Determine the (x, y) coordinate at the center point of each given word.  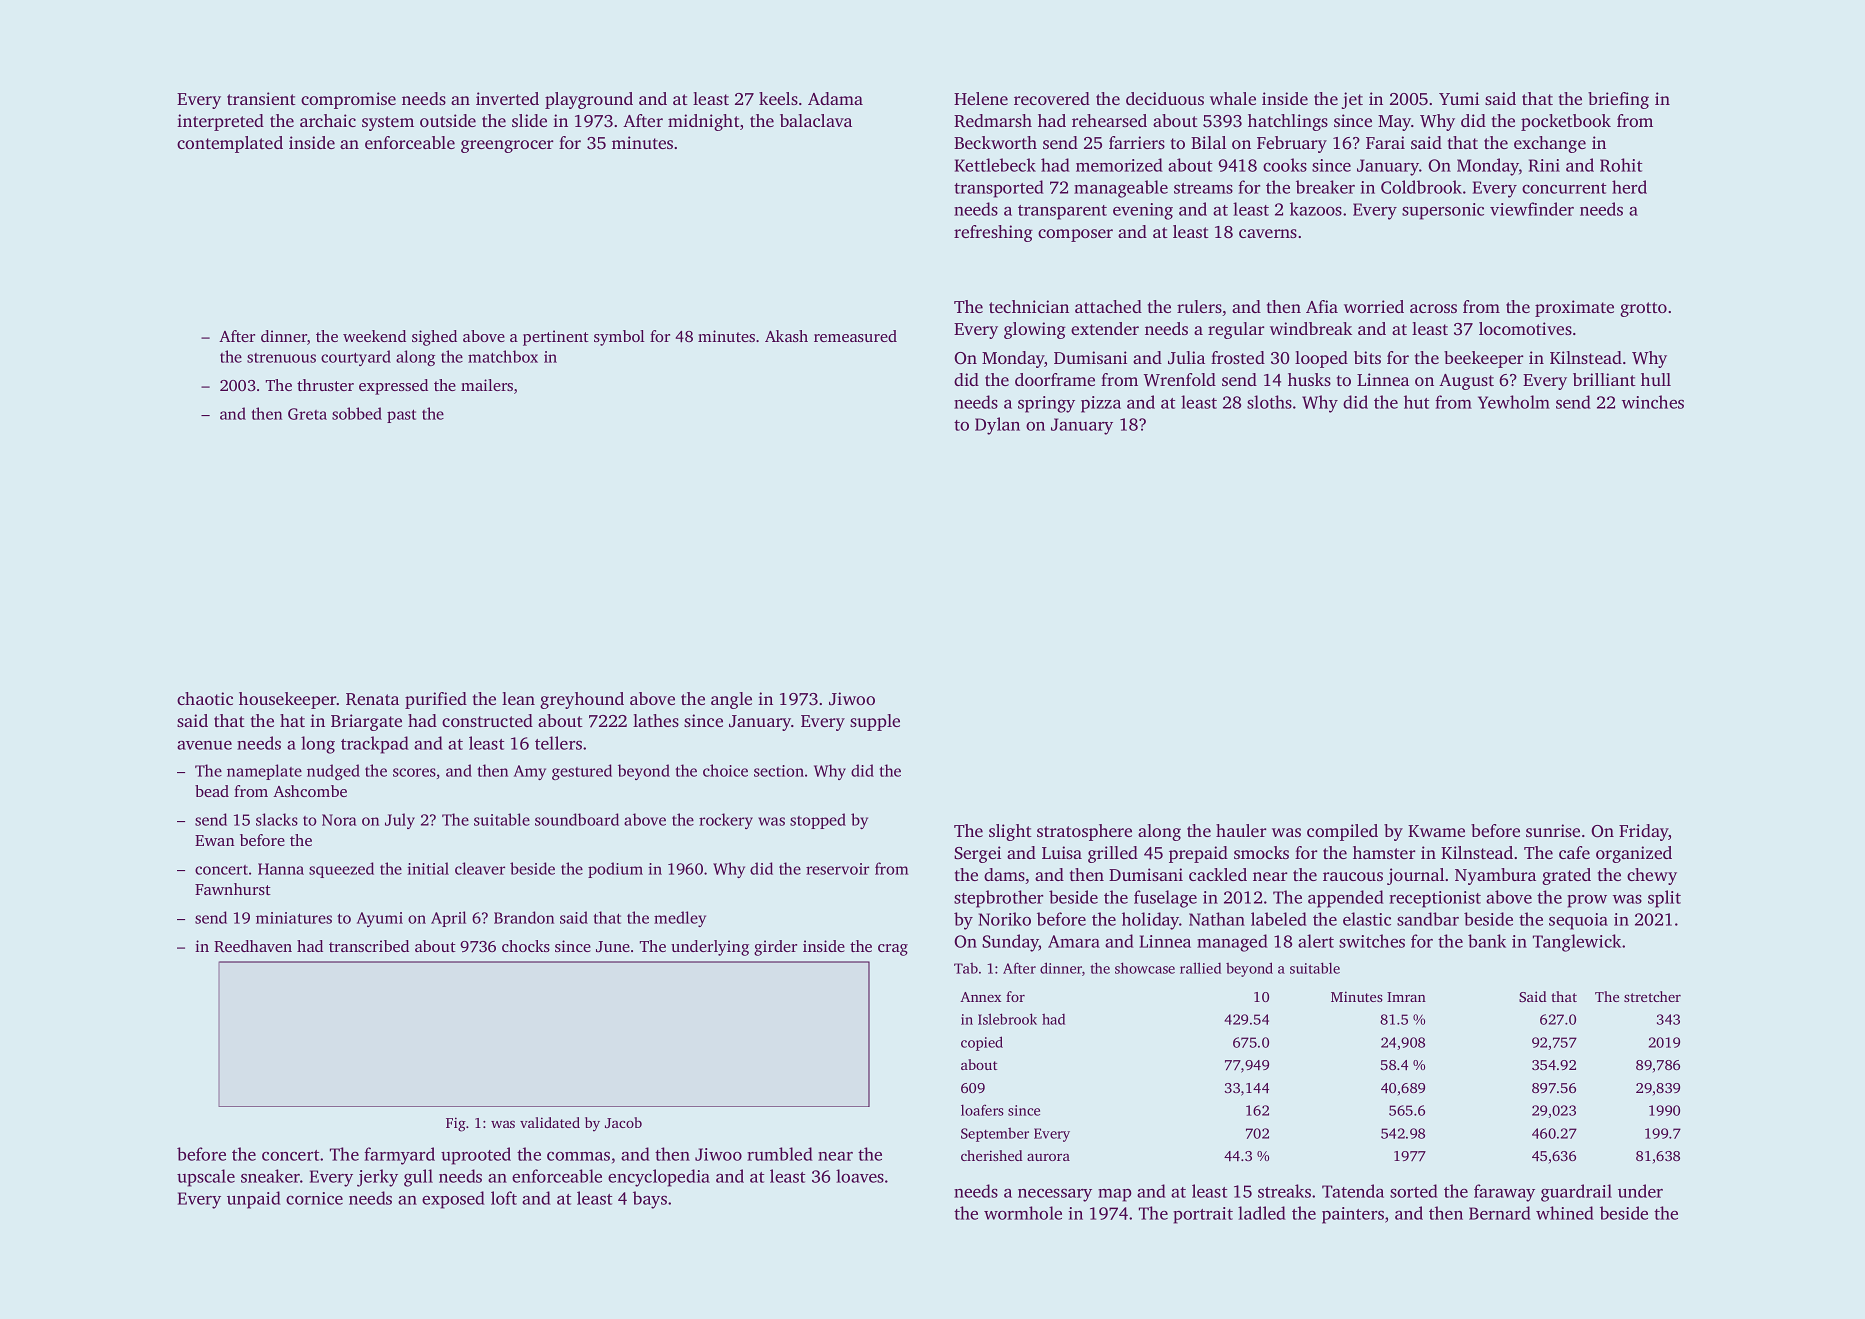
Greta (307, 414)
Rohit (1621, 165)
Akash (786, 336)
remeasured (855, 336)
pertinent (556, 338)
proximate (1574, 308)
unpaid (254, 1200)
